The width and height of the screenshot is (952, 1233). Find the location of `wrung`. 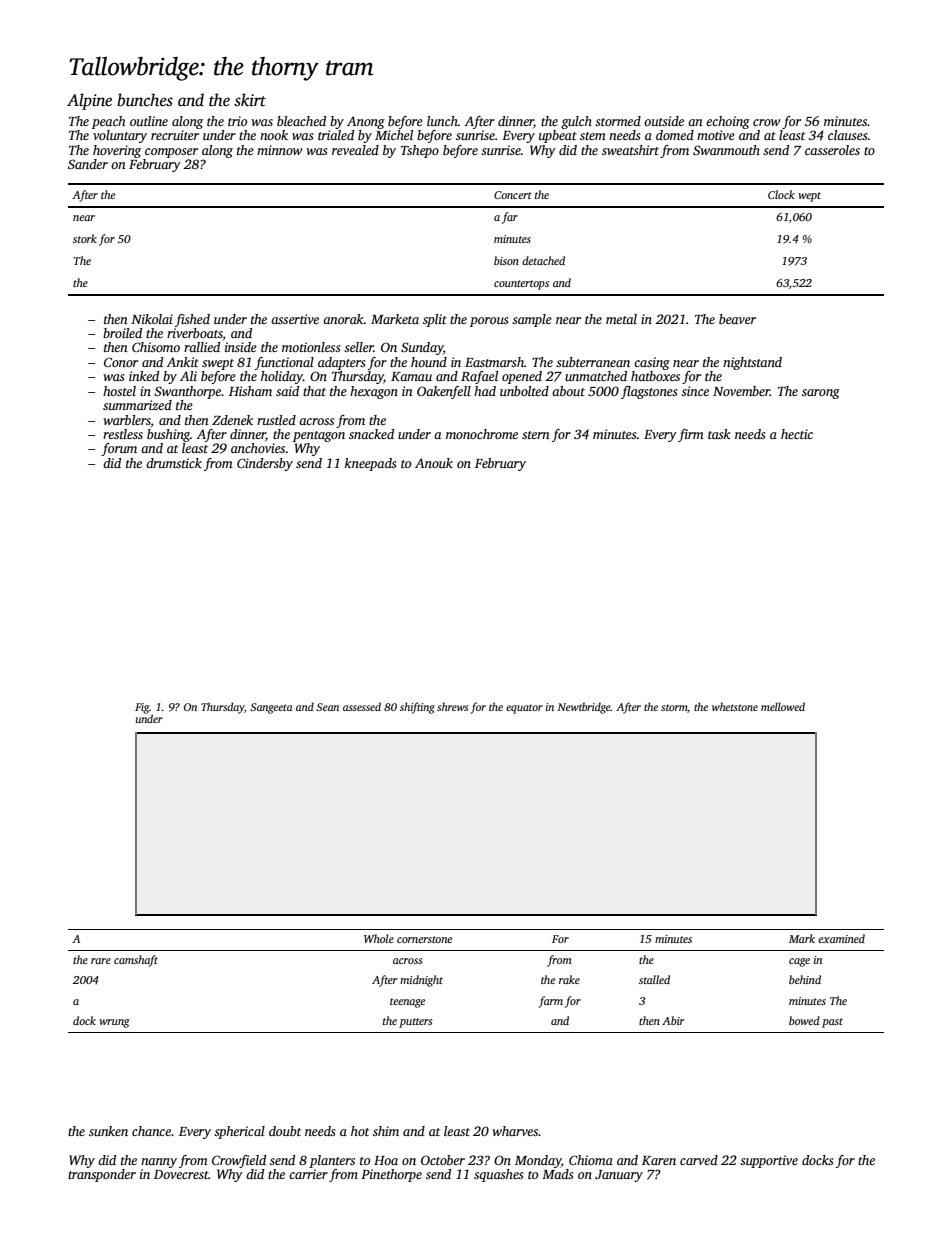

wrung is located at coordinates (114, 1023).
